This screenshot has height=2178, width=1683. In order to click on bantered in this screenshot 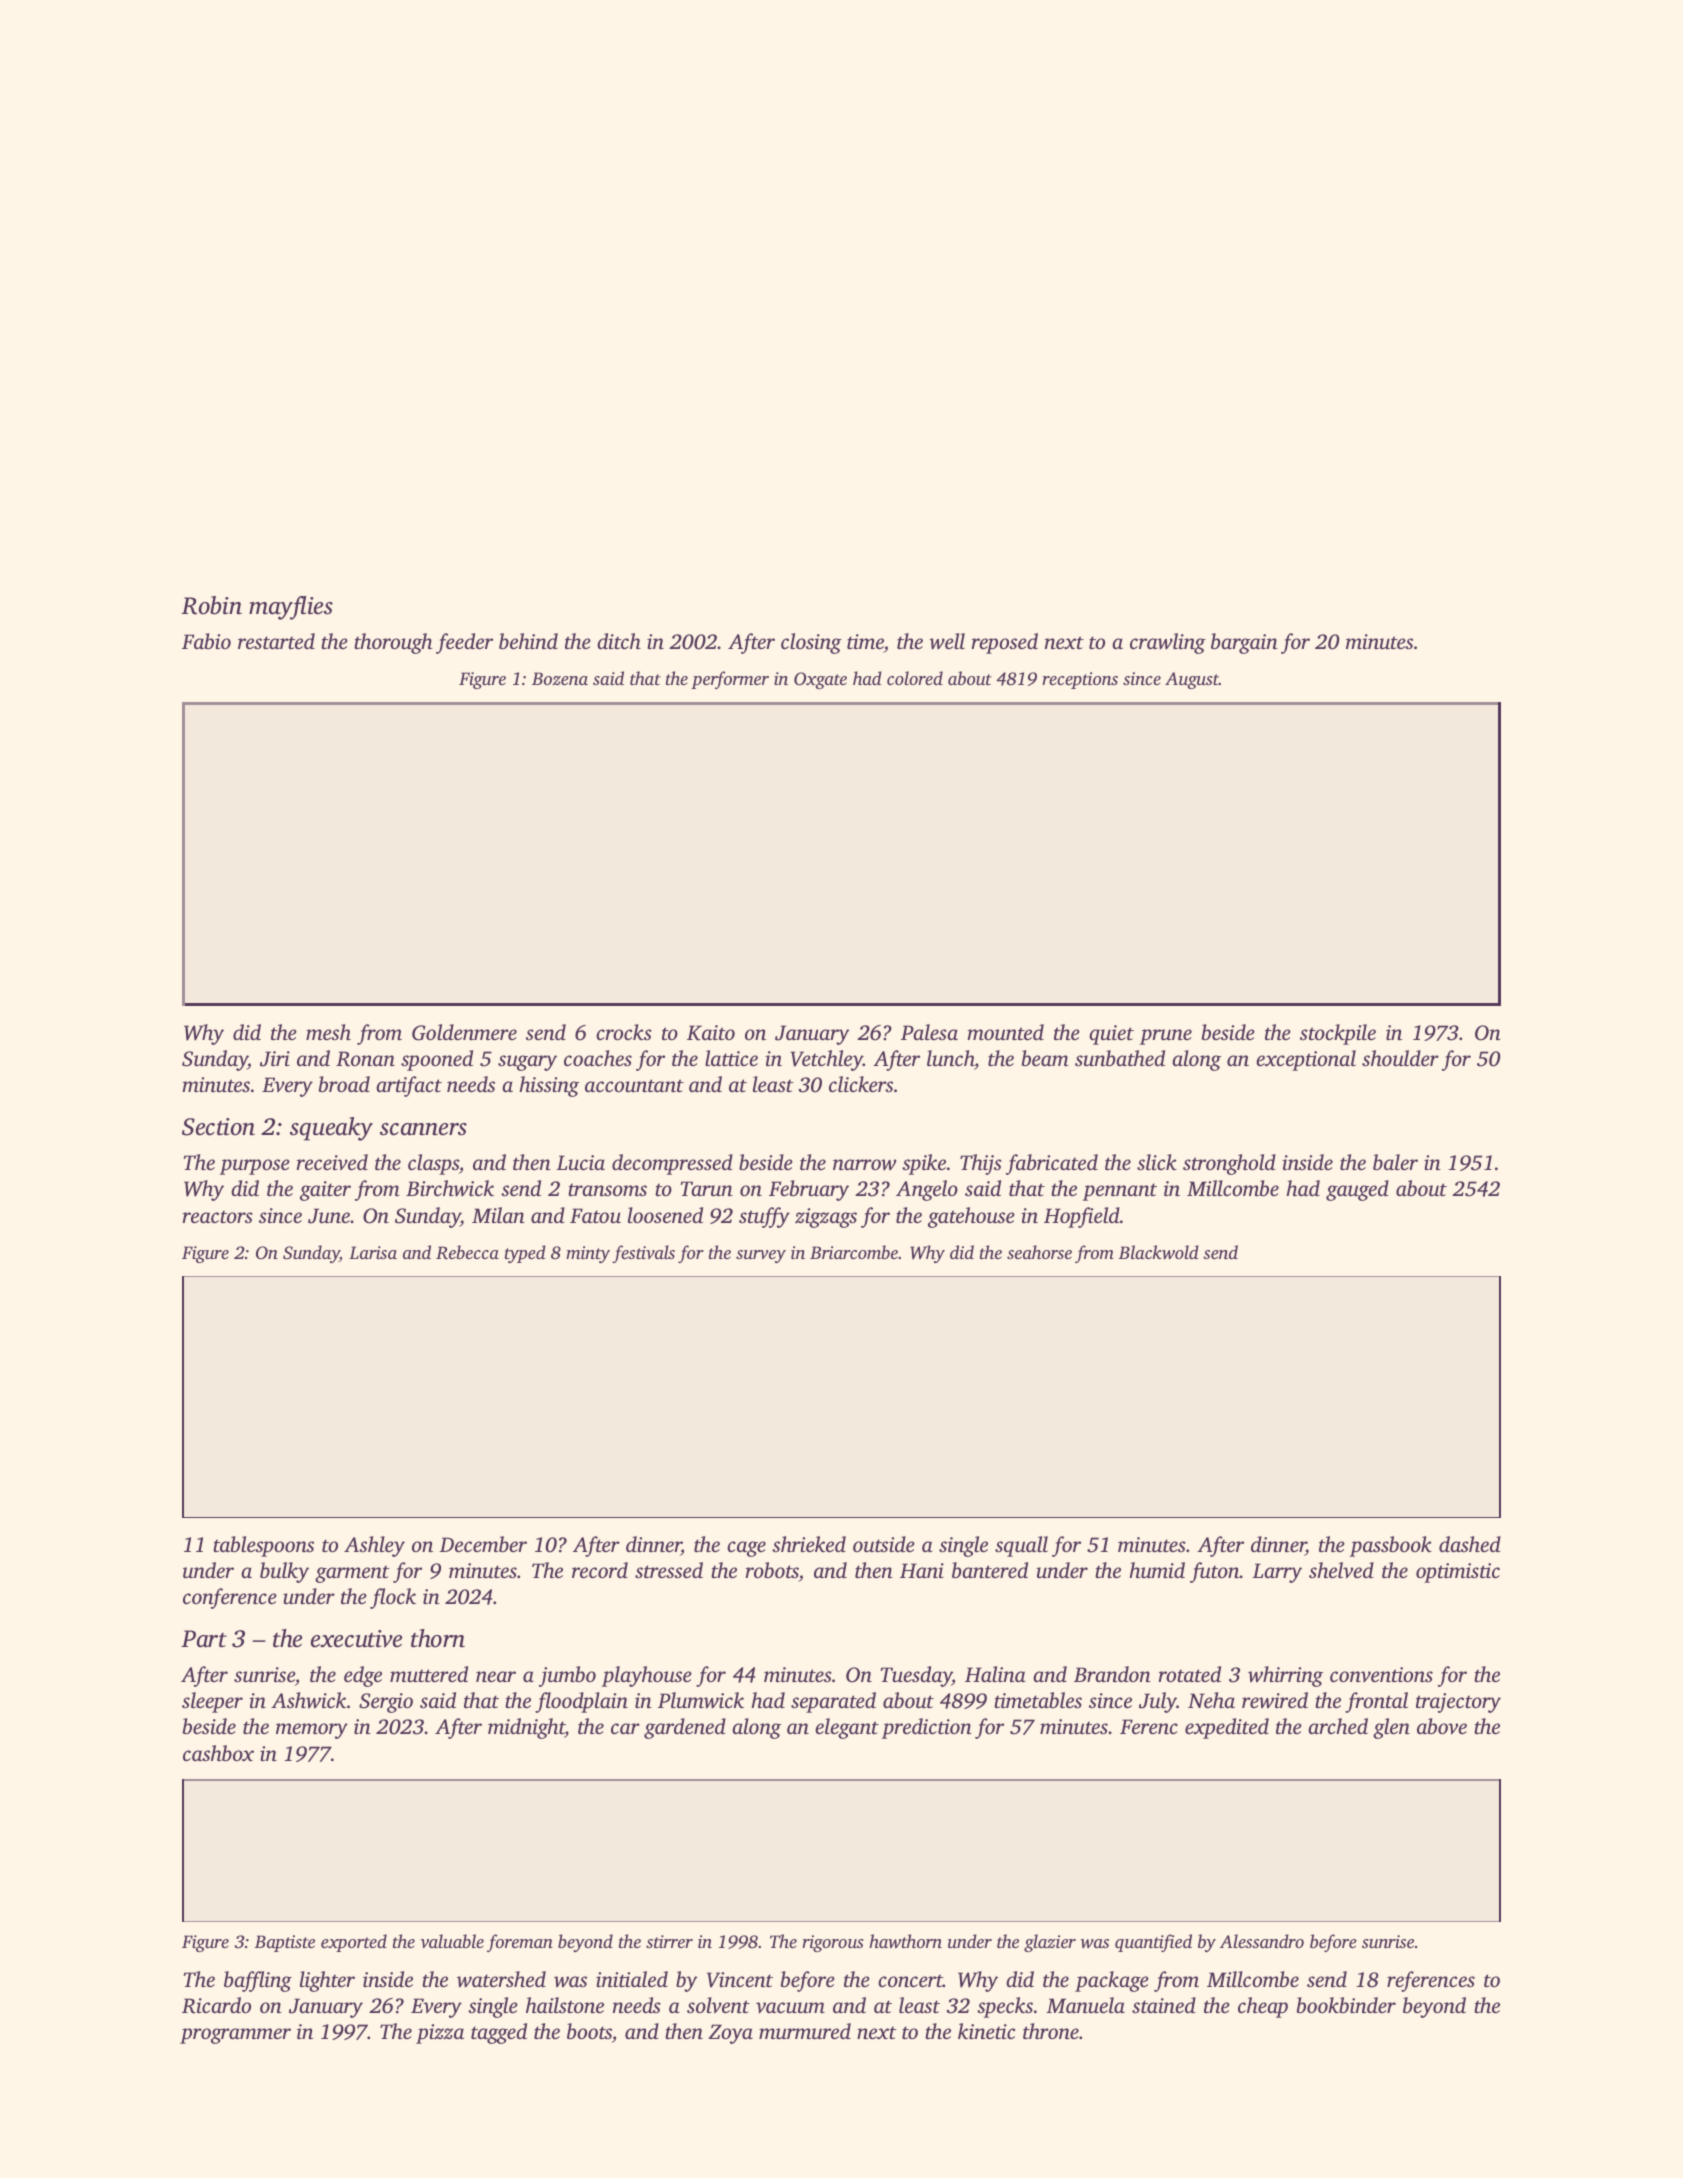, I will do `click(990, 1570)`.
